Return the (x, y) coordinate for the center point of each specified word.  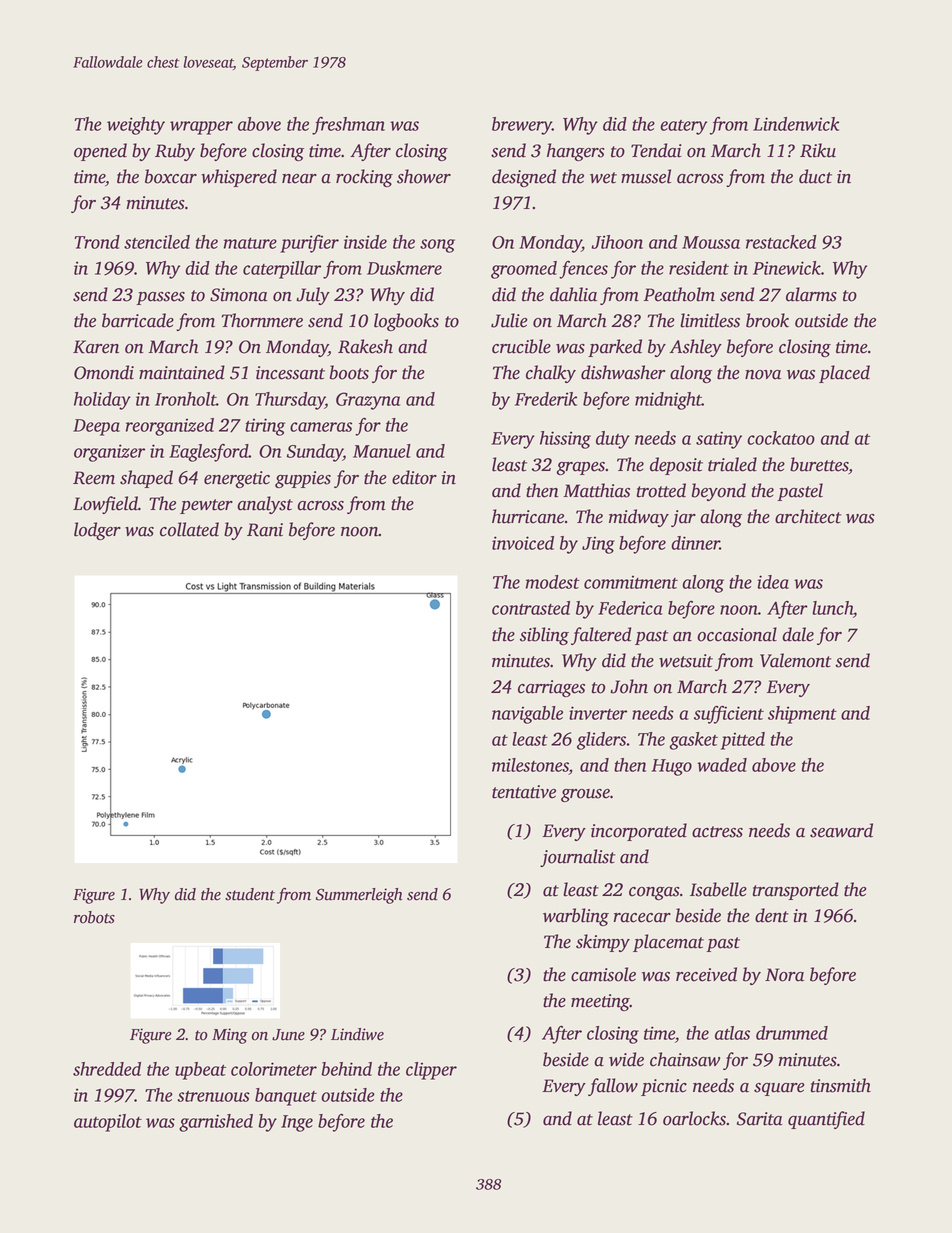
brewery (522, 126)
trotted (661, 490)
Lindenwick (796, 124)
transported (796, 891)
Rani (265, 530)
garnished (216, 1123)
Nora (784, 975)
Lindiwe (357, 1034)
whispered (239, 178)
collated (189, 529)
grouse (585, 795)
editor (414, 477)
